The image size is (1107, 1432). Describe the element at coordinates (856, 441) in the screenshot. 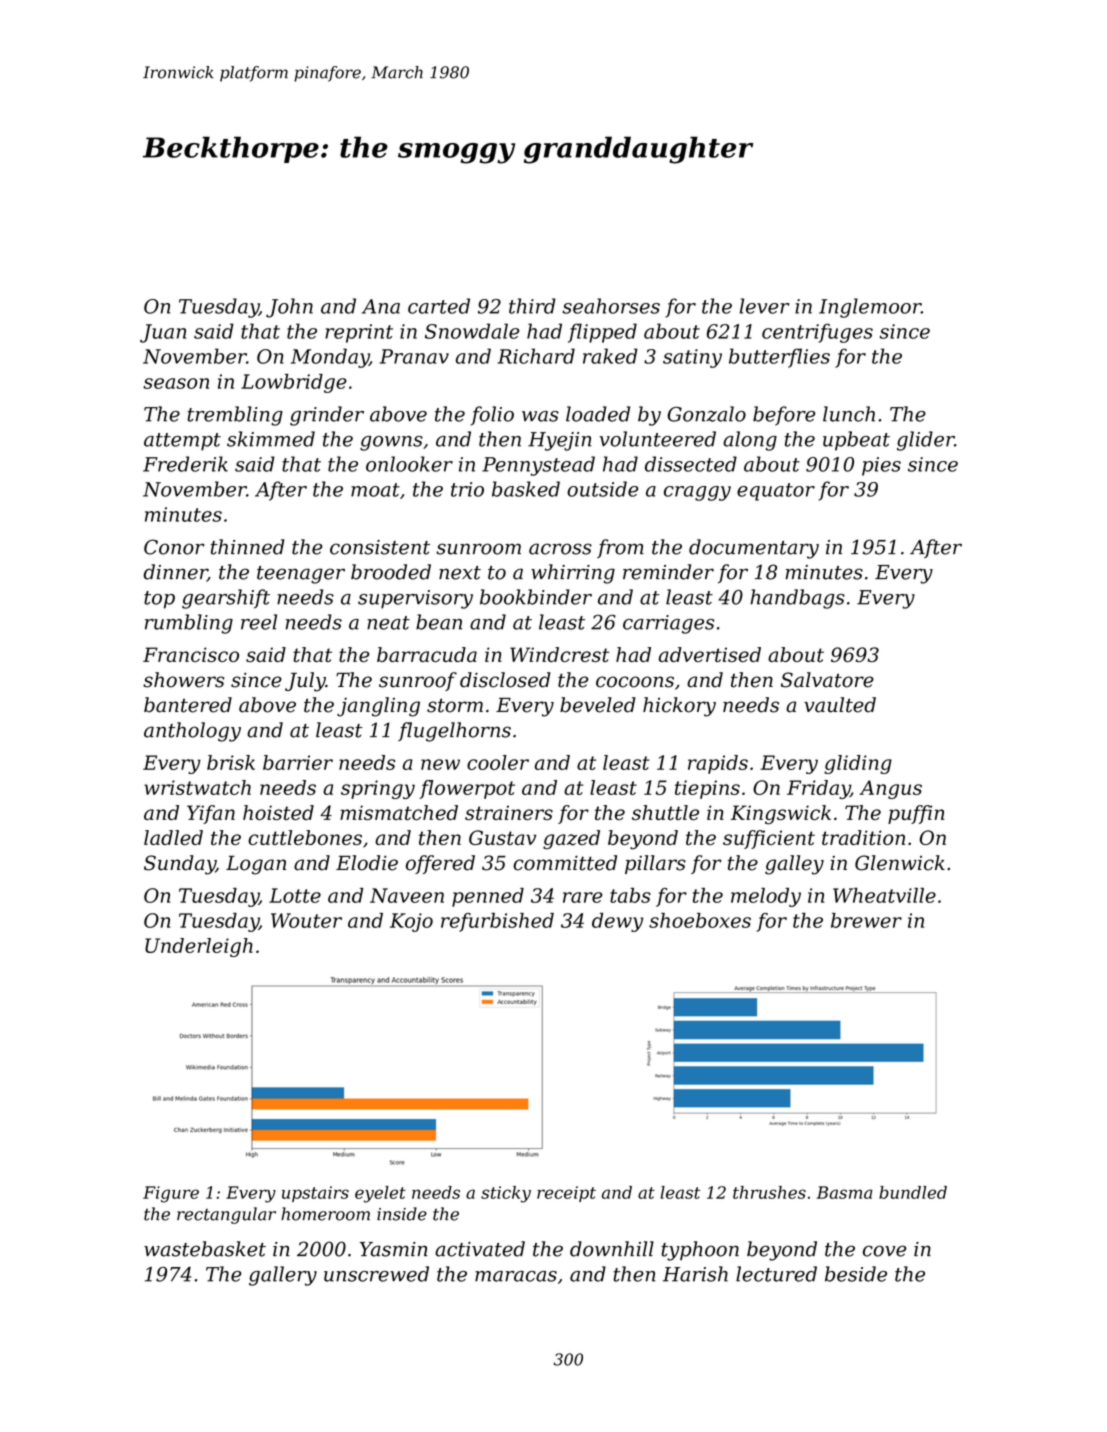

I see `upbeat` at that location.
